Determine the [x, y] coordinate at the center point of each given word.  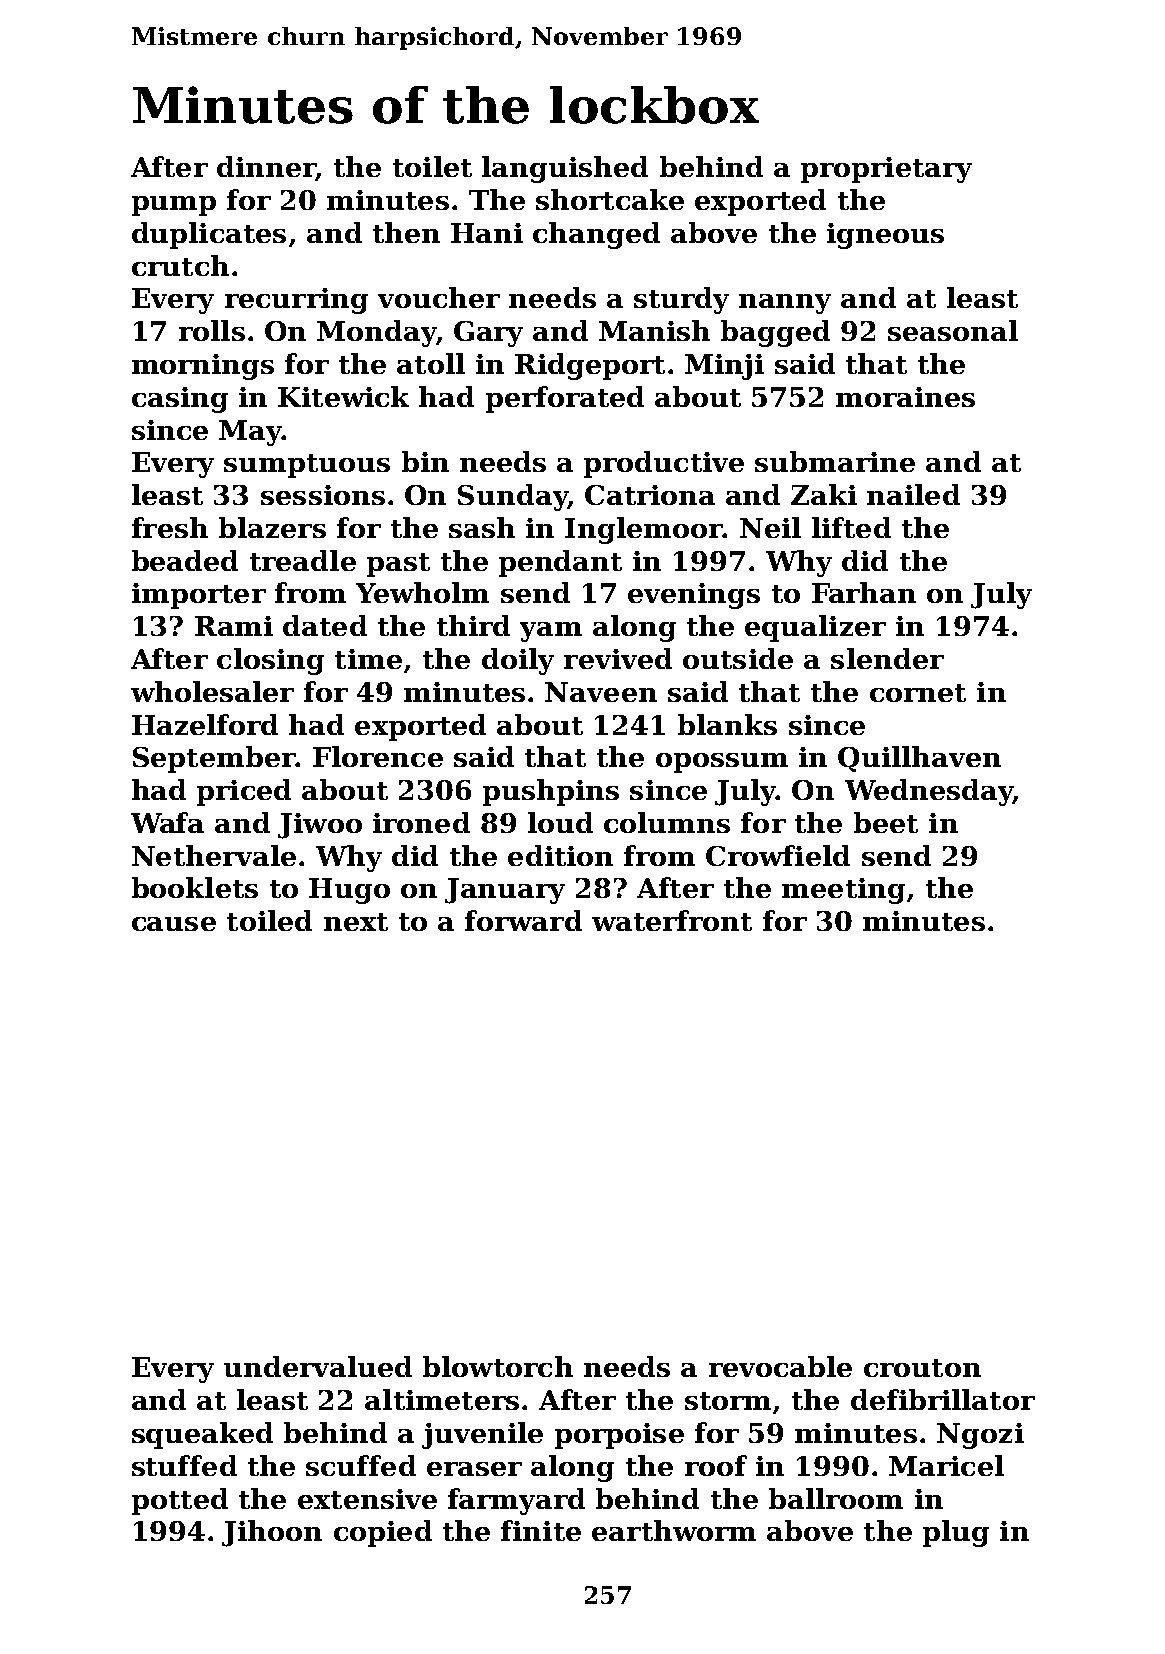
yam [551, 632]
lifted [851, 527]
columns [667, 822]
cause [174, 924]
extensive [367, 1499]
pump [174, 206]
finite [541, 1530]
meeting [843, 891]
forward [523, 920]
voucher [439, 297]
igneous [885, 236]
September [214, 759]
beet [886, 822]
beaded [185, 560]
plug [956, 1533]
